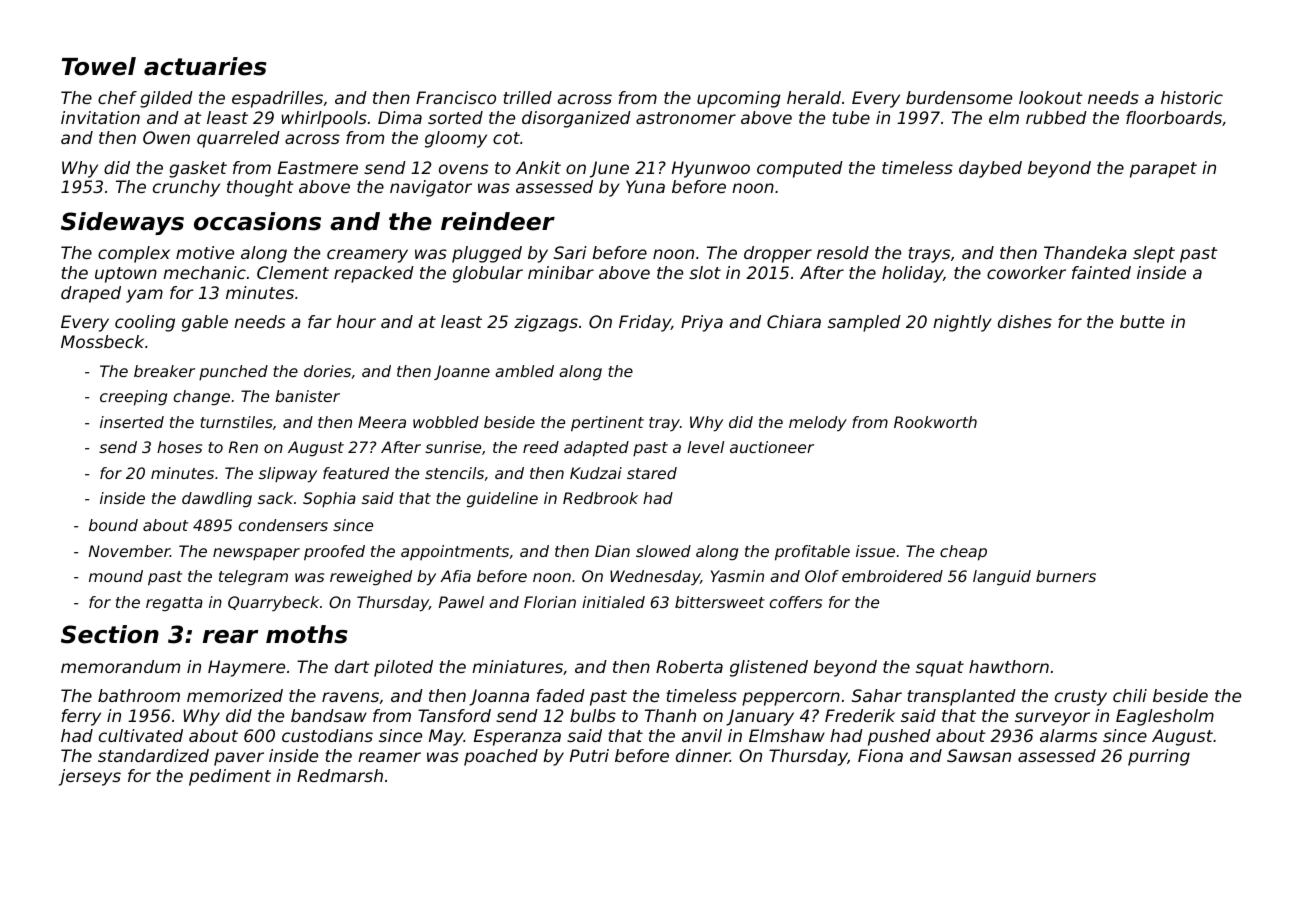  Describe the element at coordinates (1009, 666) in the document. I see `hawthorn` at that location.
